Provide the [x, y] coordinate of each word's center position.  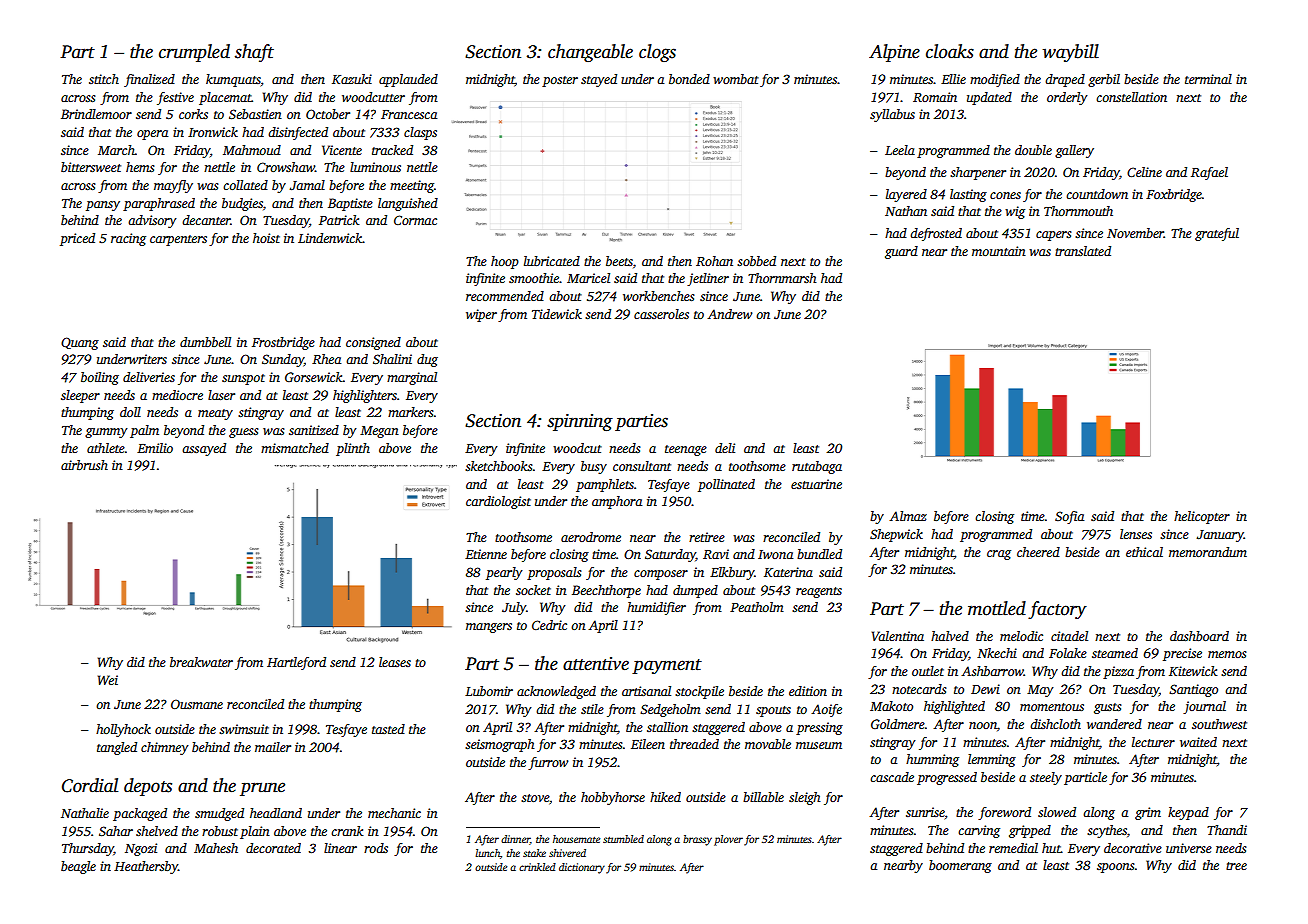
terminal [1208, 79]
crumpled [194, 53]
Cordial [90, 785]
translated [1083, 251]
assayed [204, 449]
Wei [108, 680]
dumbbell [205, 342]
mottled [997, 608]
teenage [686, 450]
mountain [999, 251]
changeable [590, 53]
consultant [642, 466]
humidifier [656, 608]
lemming [992, 760]
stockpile [699, 692]
